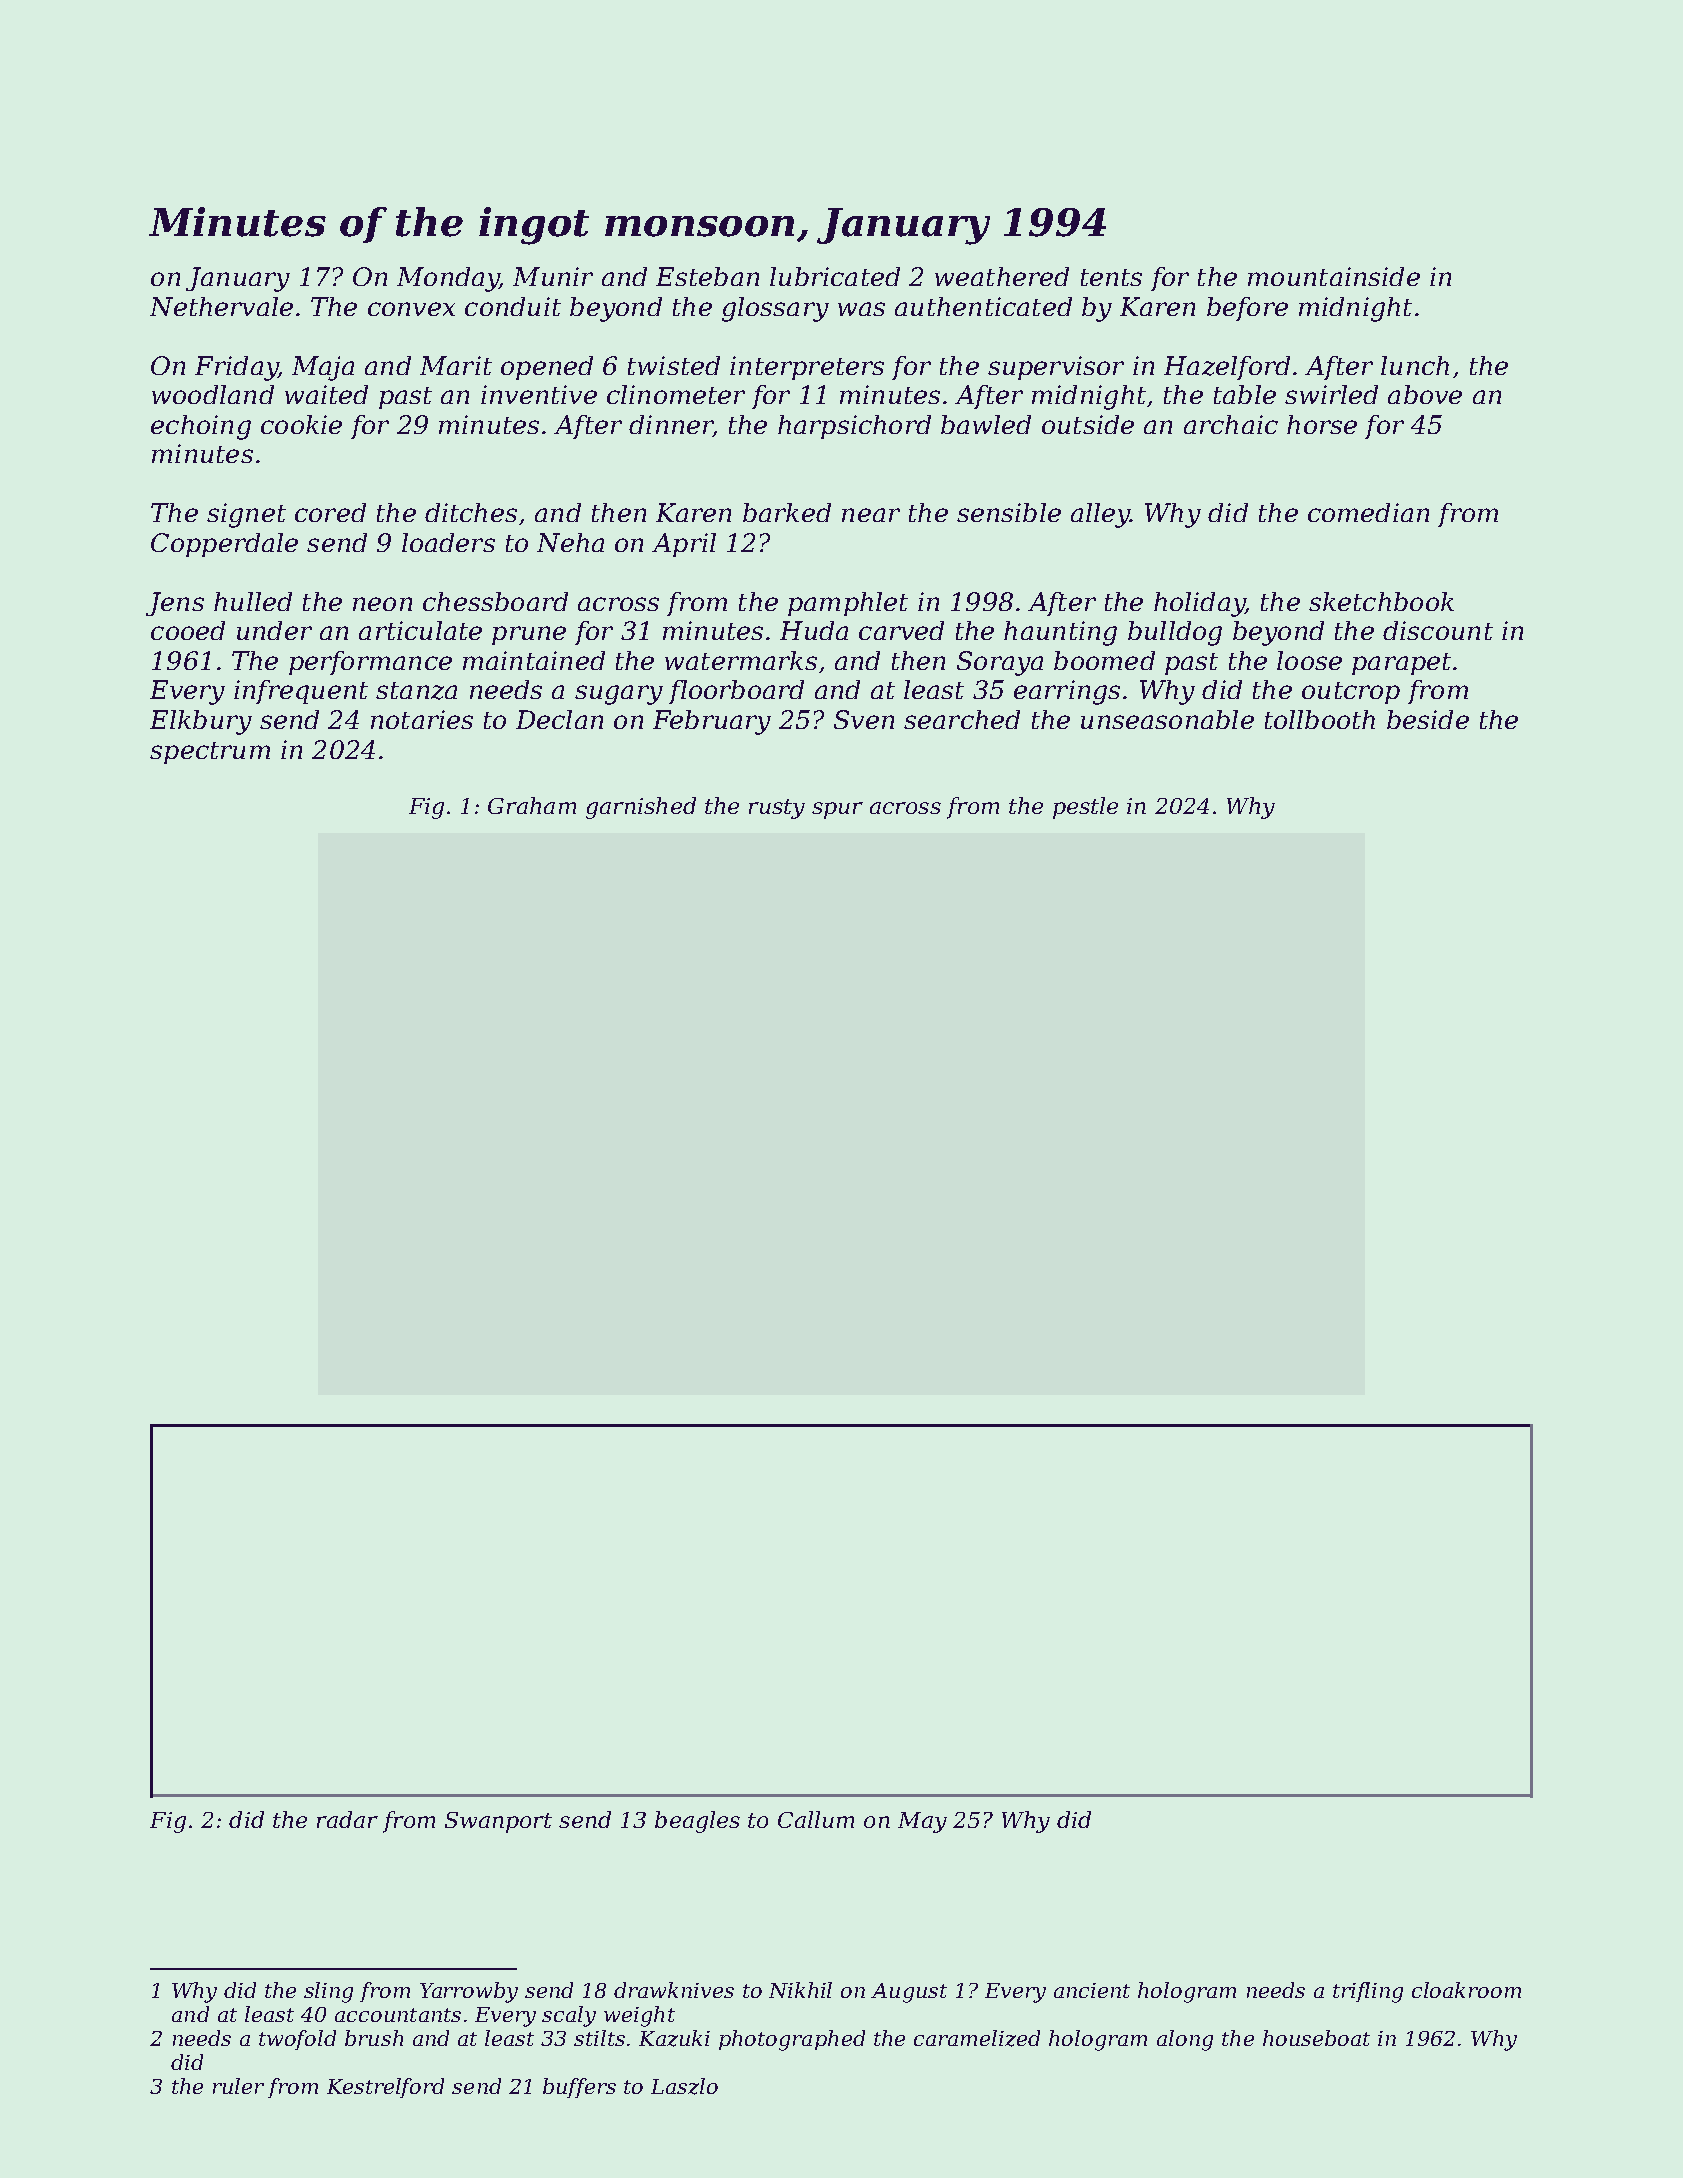 The image size is (1683, 2178). Describe the element at coordinates (775, 309) in the screenshot. I see `glossary` at that location.
